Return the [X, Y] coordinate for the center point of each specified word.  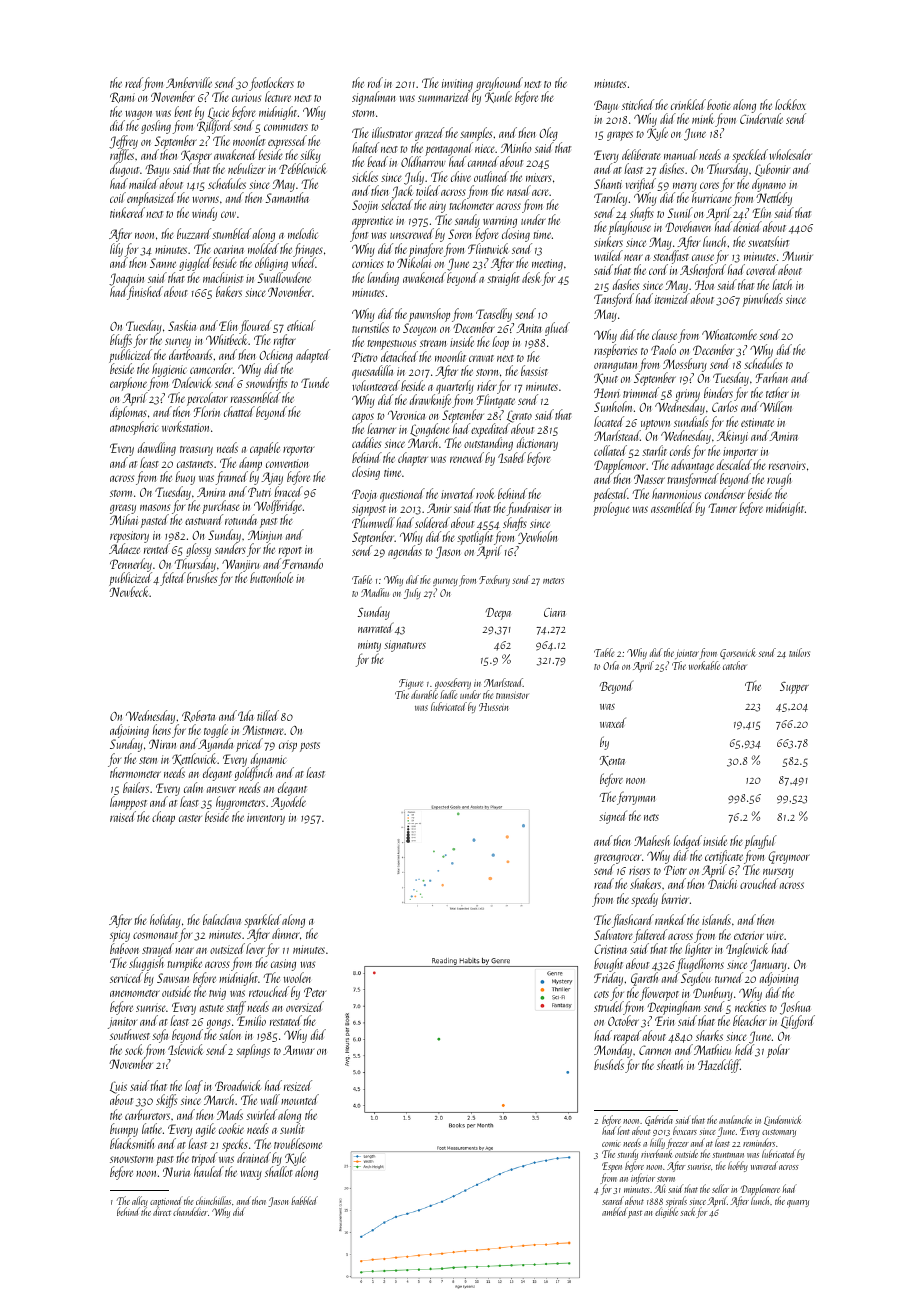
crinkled [688, 104]
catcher [735, 665]
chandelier [190, 1211]
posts [310, 747]
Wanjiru [240, 565]
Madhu [375, 592]
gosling [156, 127]
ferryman [636, 798]
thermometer [135, 773]
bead [377, 161]
